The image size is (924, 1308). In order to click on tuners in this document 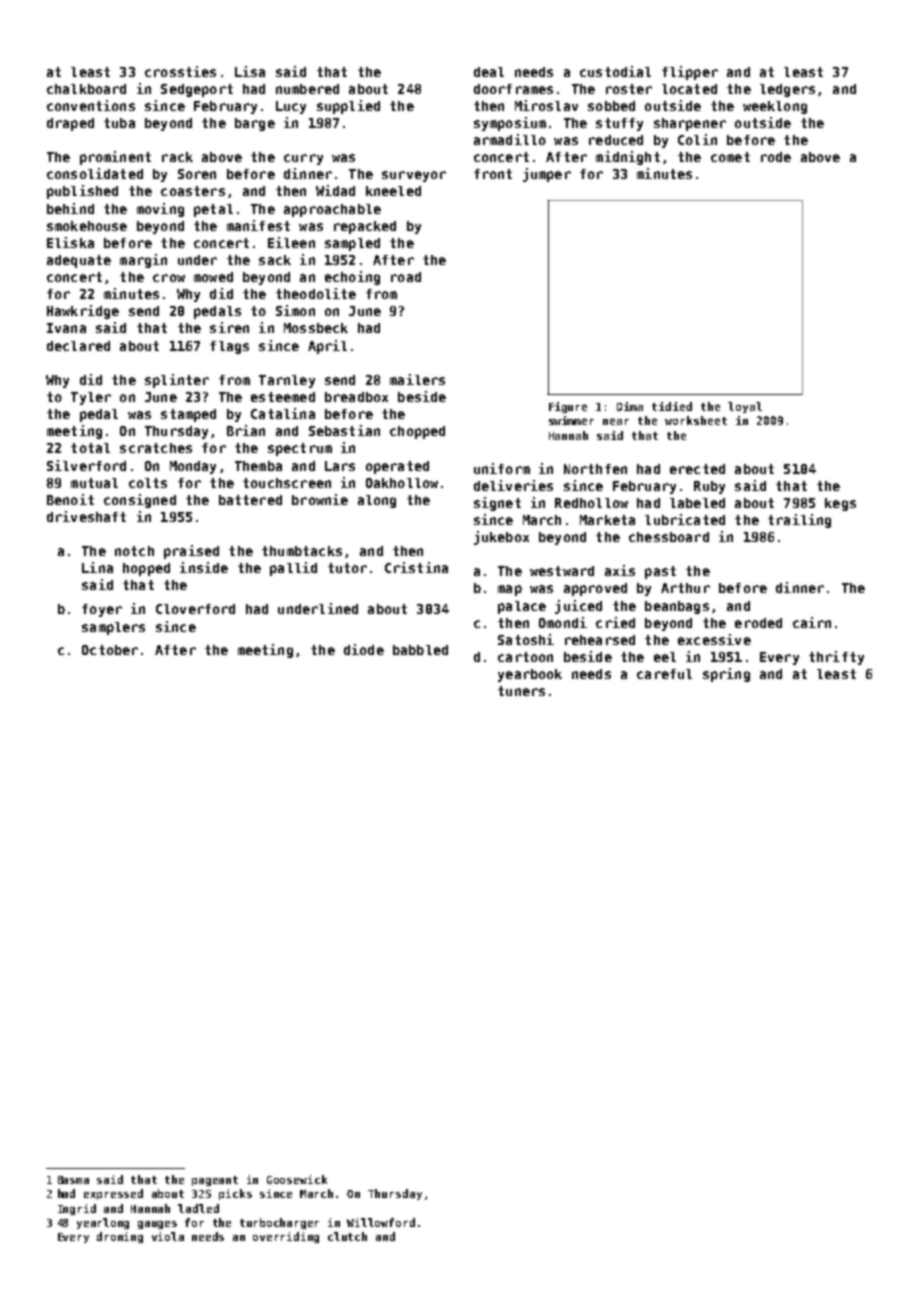, I will do `click(521, 691)`.
